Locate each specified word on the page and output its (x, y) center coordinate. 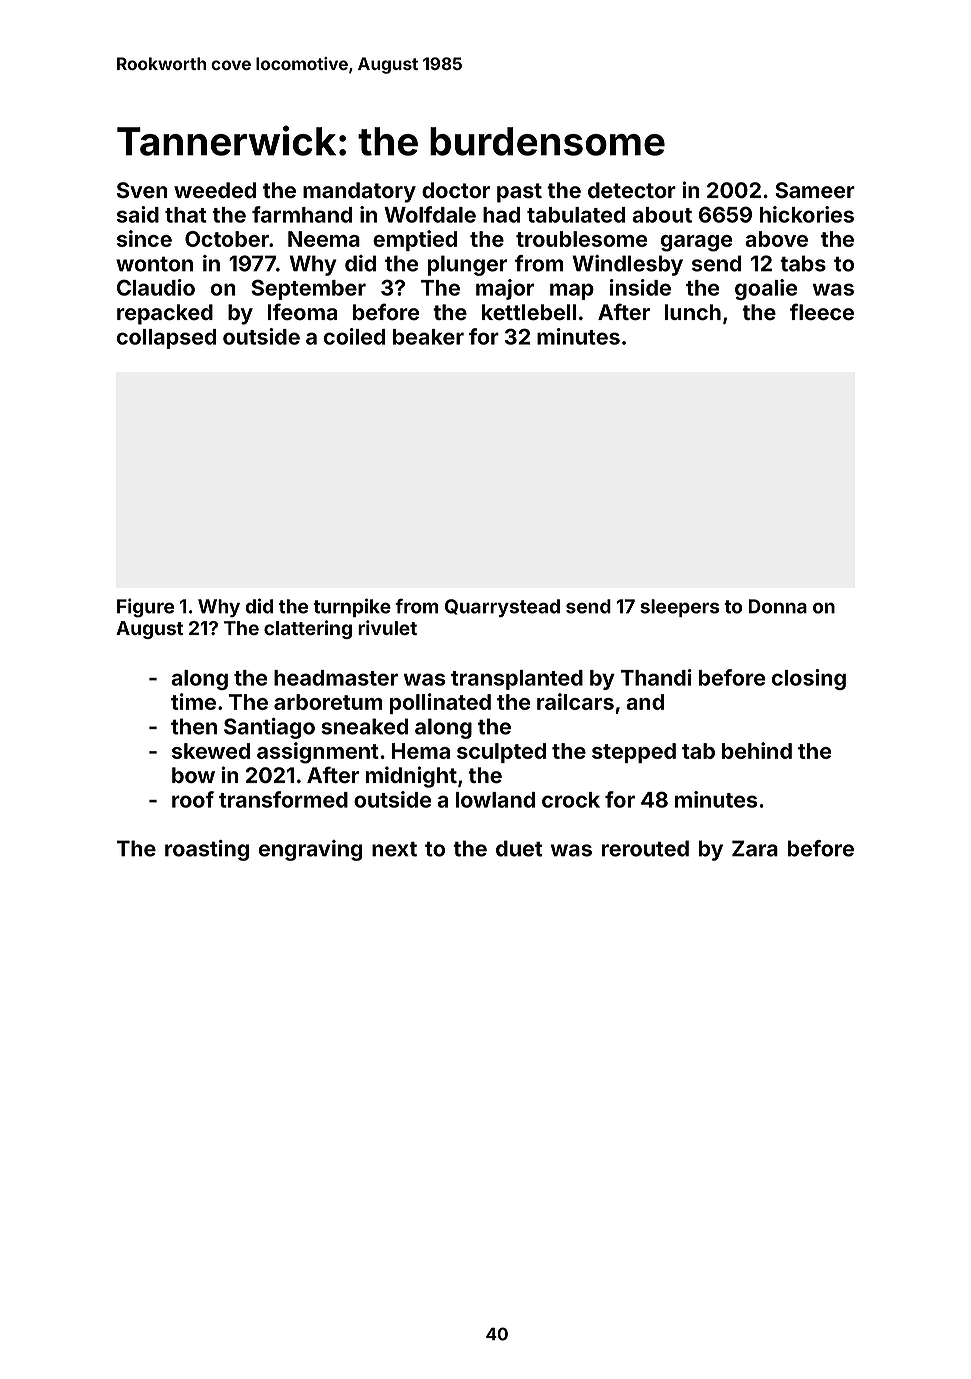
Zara (755, 848)
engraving (310, 850)
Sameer (815, 190)
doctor (456, 190)
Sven (142, 190)
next (394, 849)
